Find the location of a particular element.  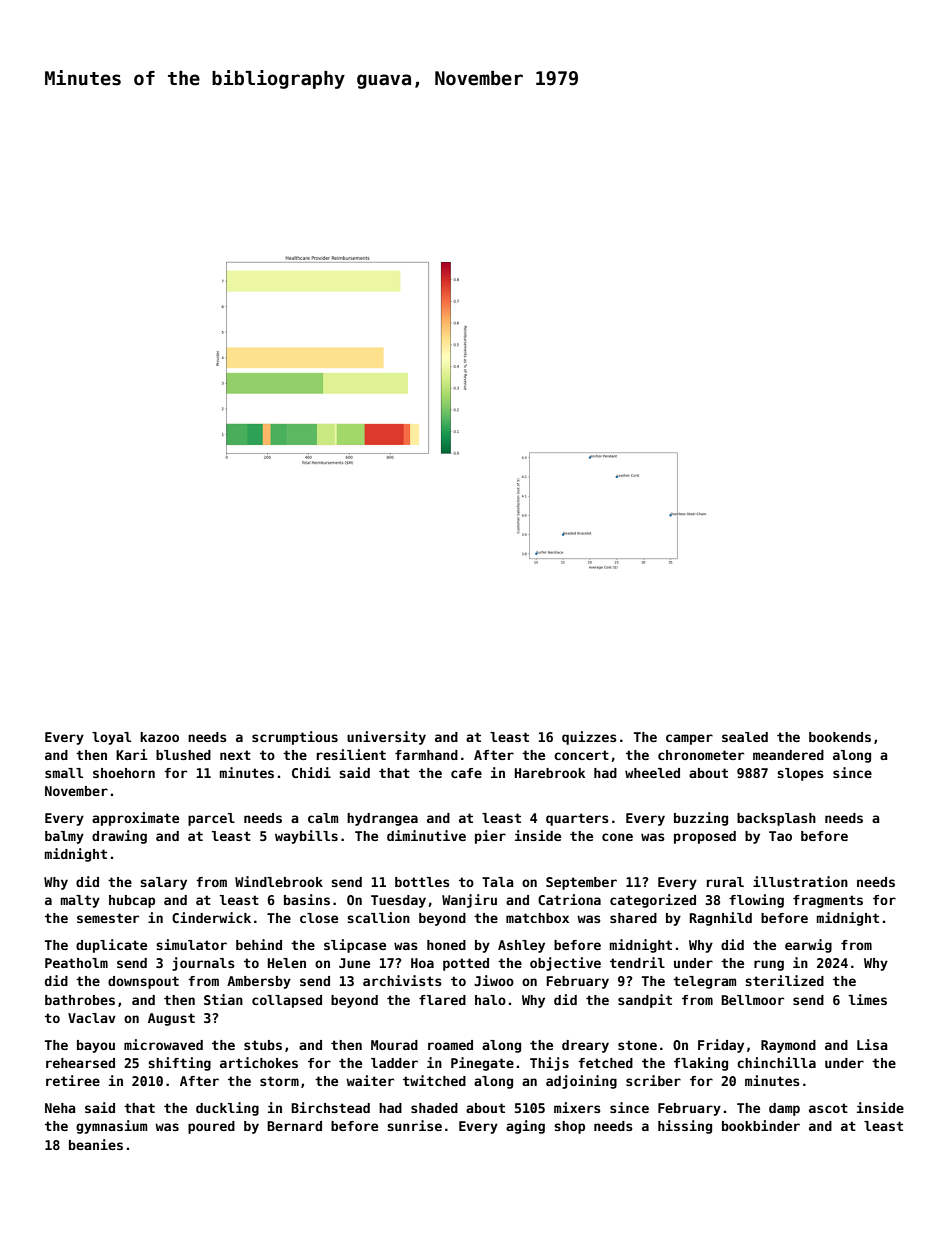

salary is located at coordinates (163, 883).
